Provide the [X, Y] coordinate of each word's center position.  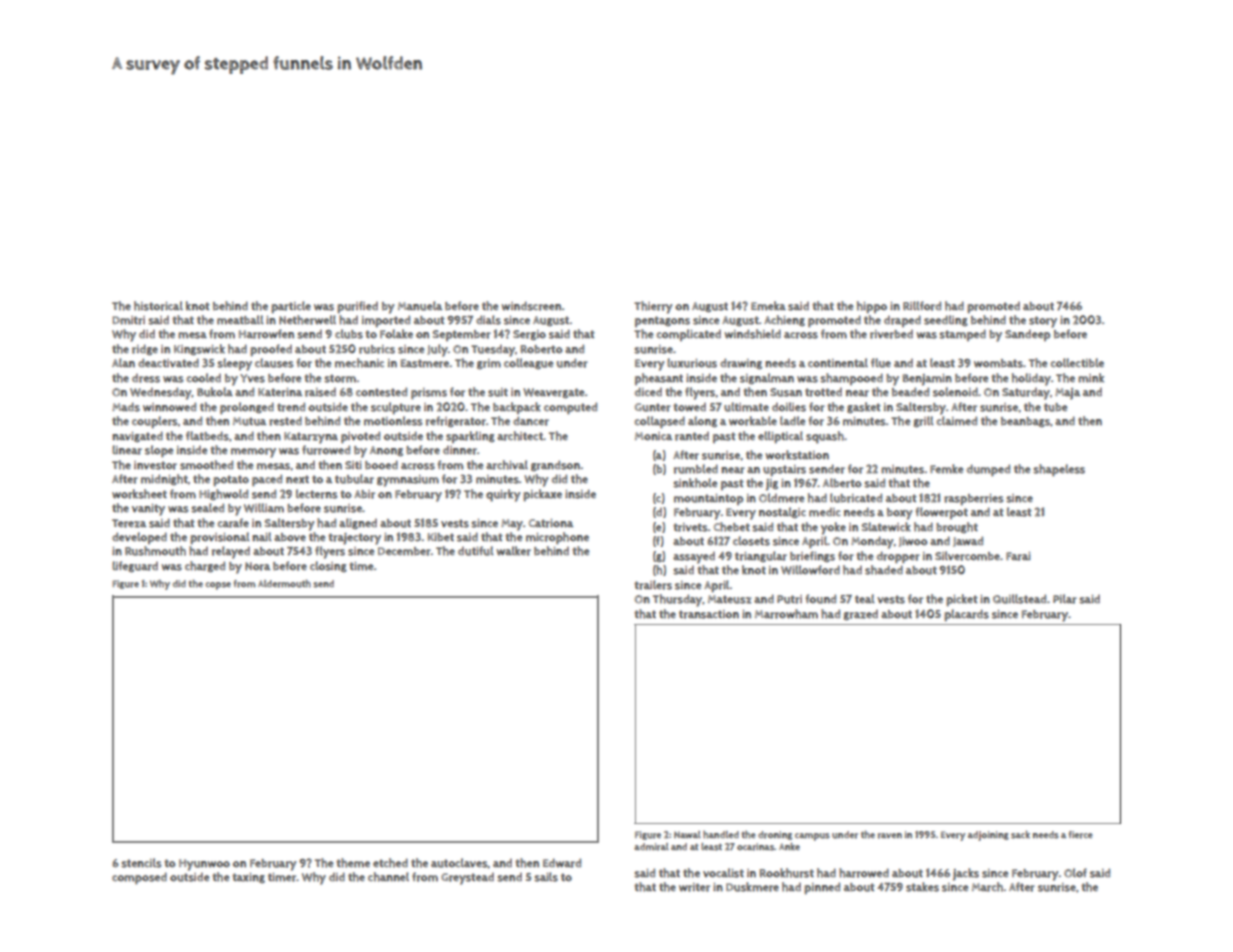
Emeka [768, 306]
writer [694, 887]
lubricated [856, 498]
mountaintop [708, 499]
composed [139, 878]
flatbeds [207, 436]
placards [966, 615]
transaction [709, 614]
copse [218, 586]
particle [291, 307]
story [1043, 322]
